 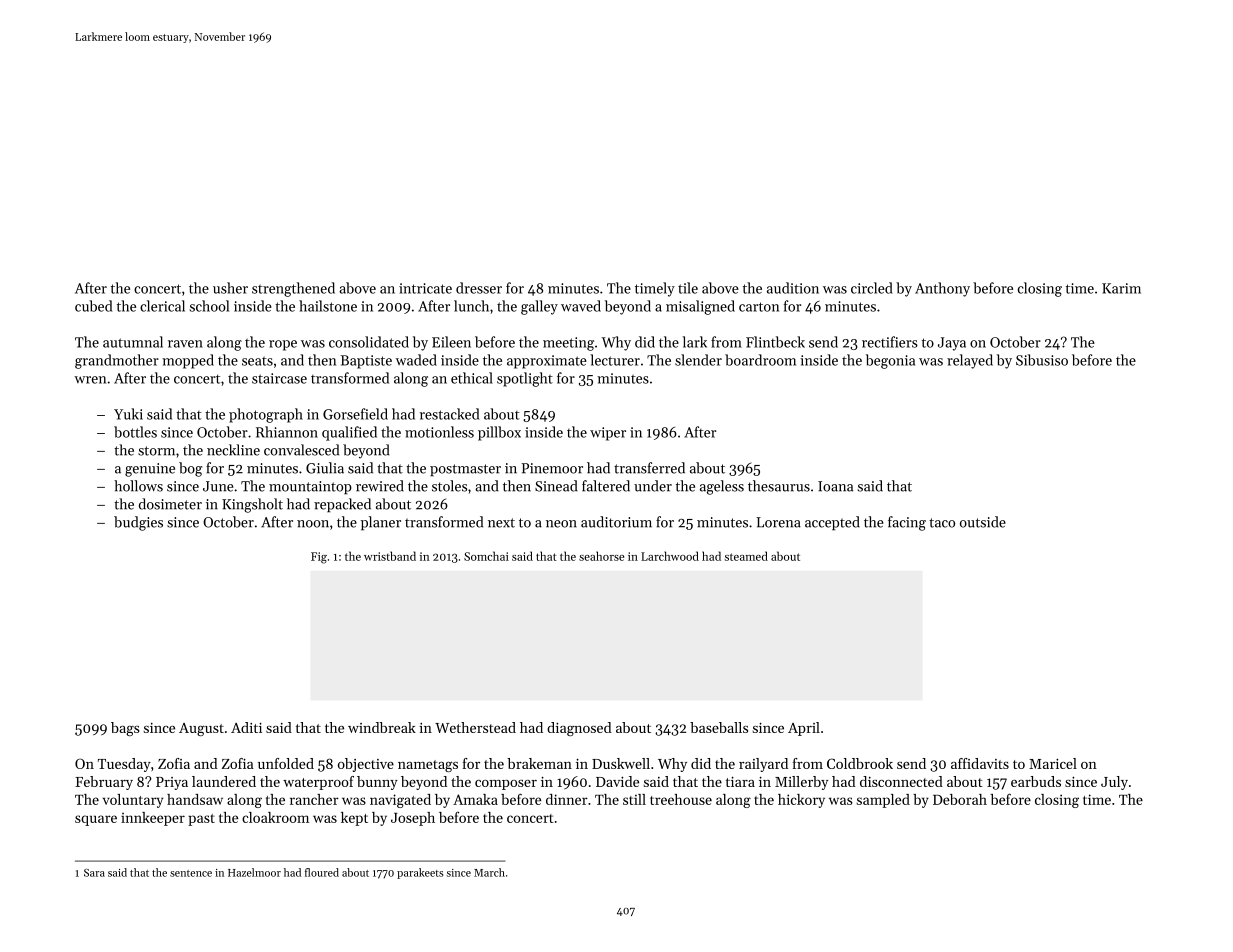 I want to click on composer, so click(x=506, y=785).
